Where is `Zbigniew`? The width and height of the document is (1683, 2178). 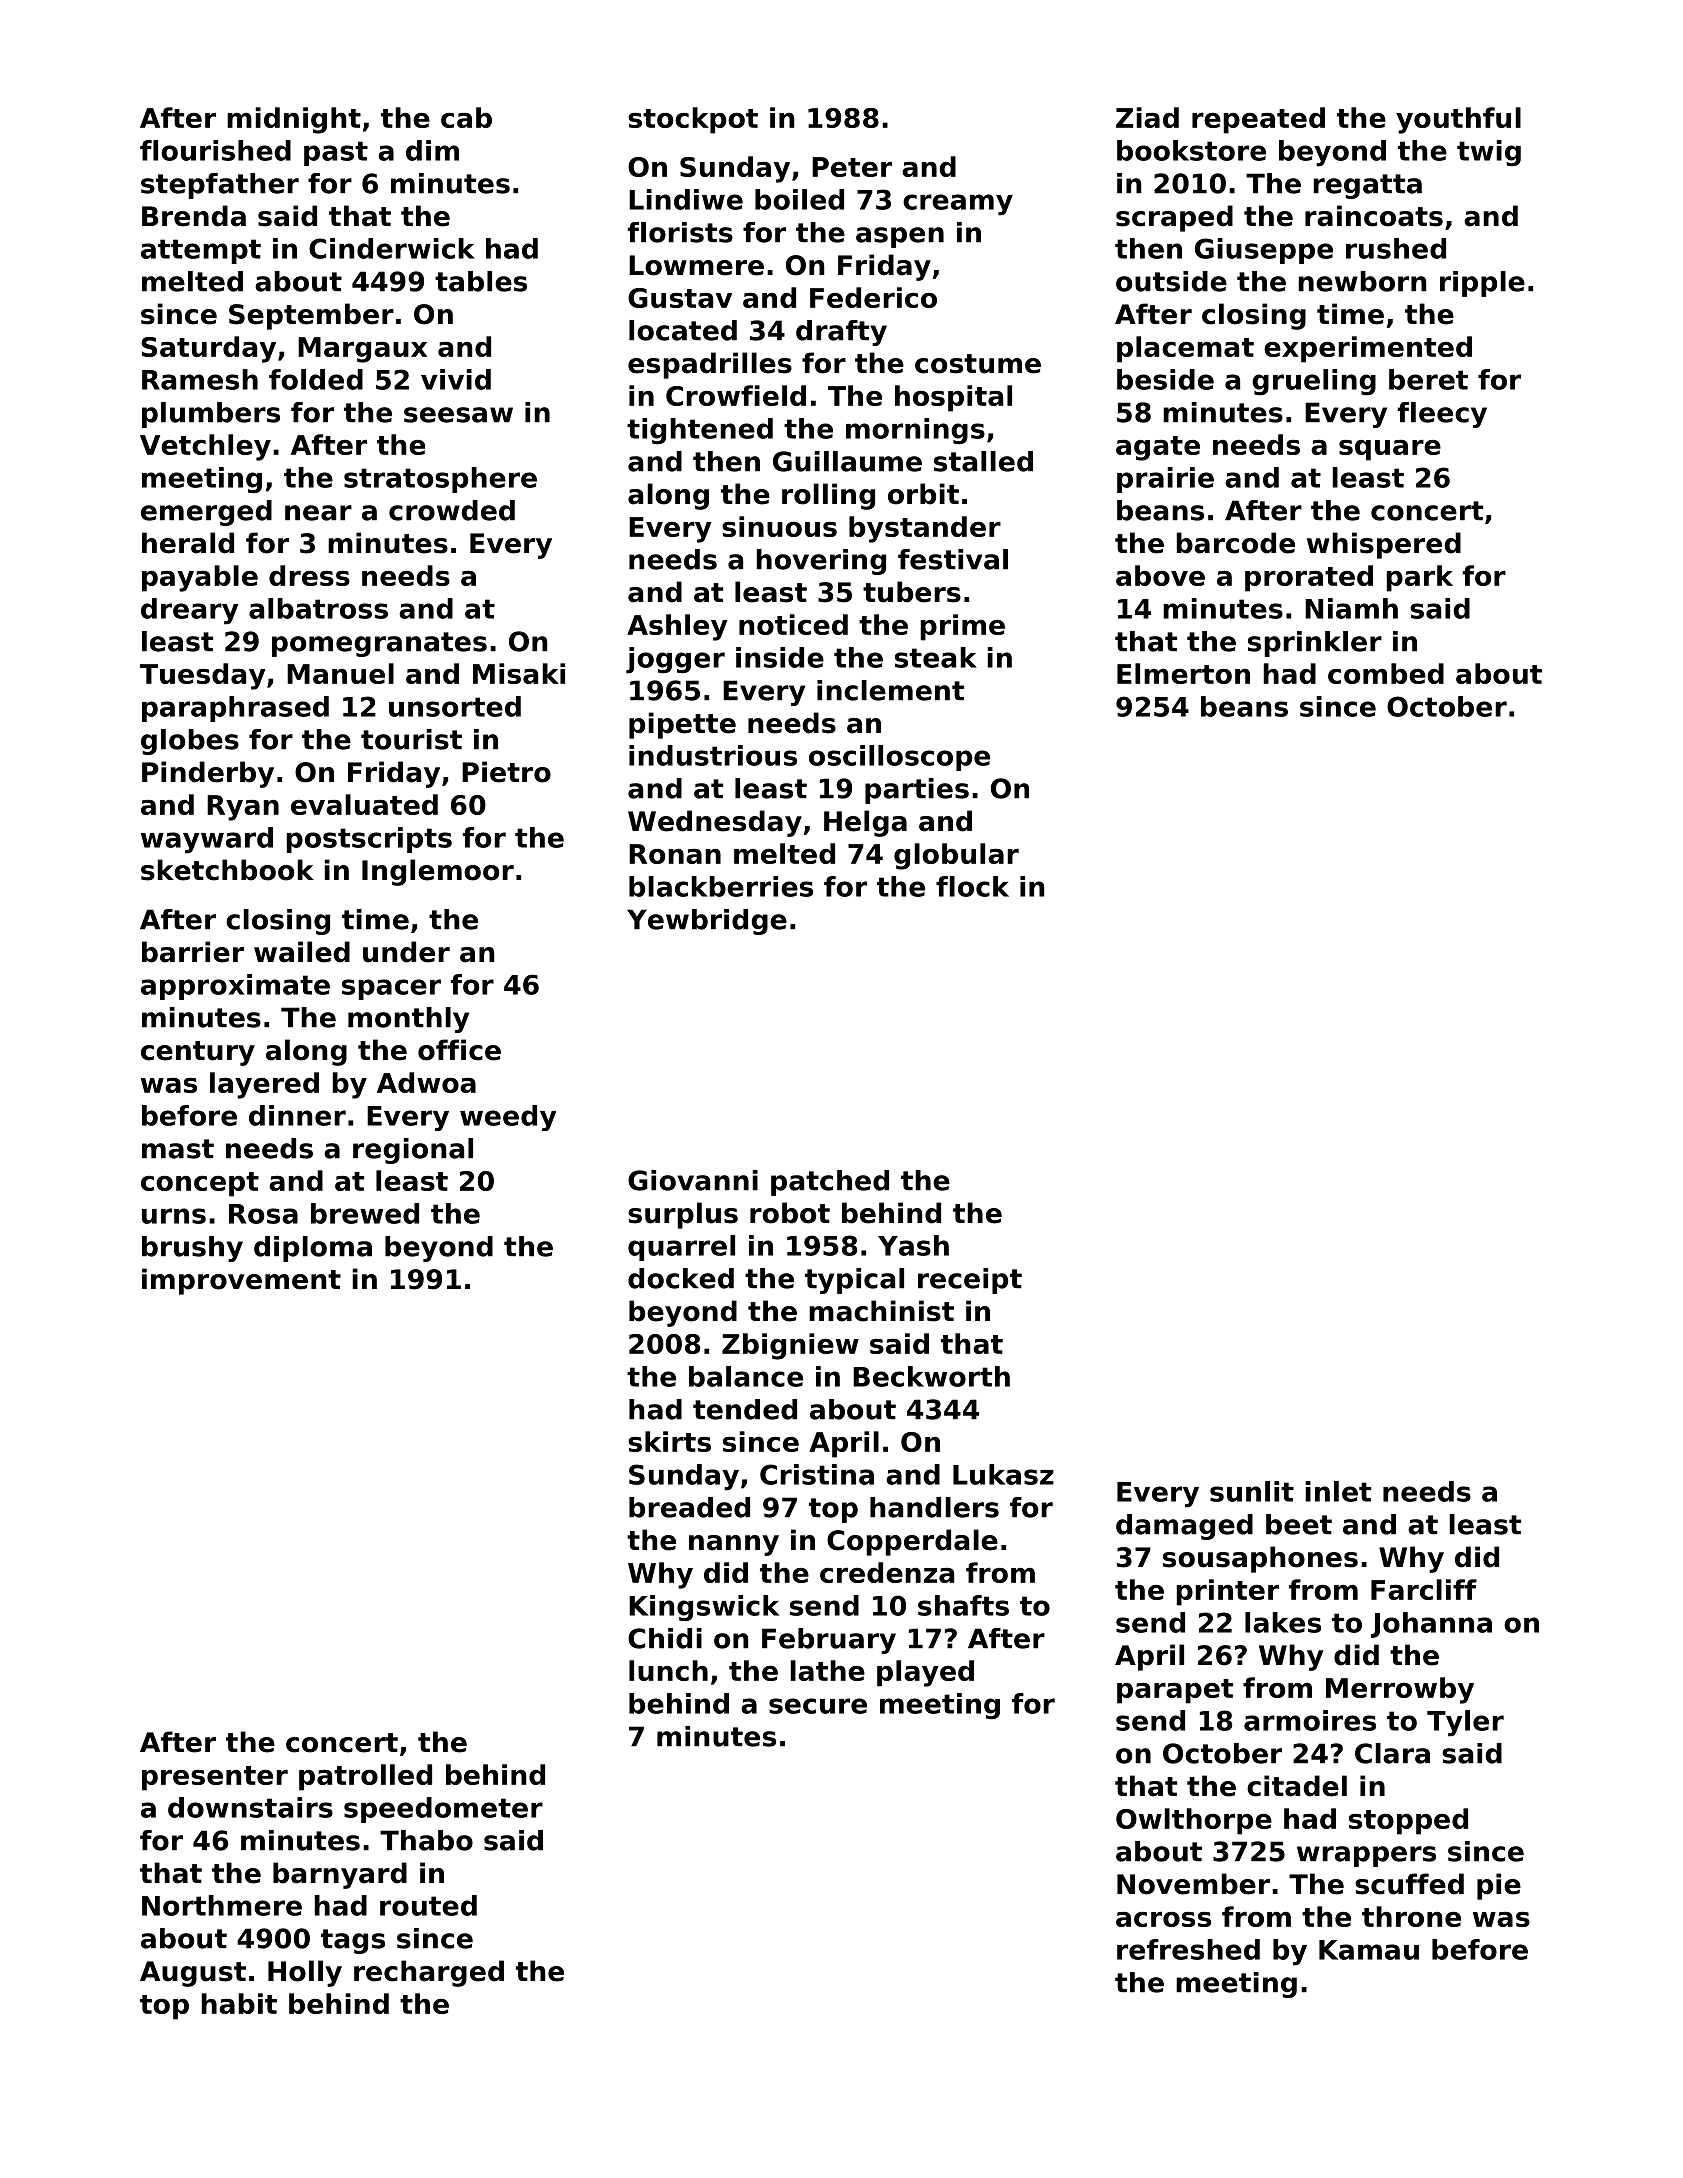
Zbigniew is located at coordinates (790, 1346).
